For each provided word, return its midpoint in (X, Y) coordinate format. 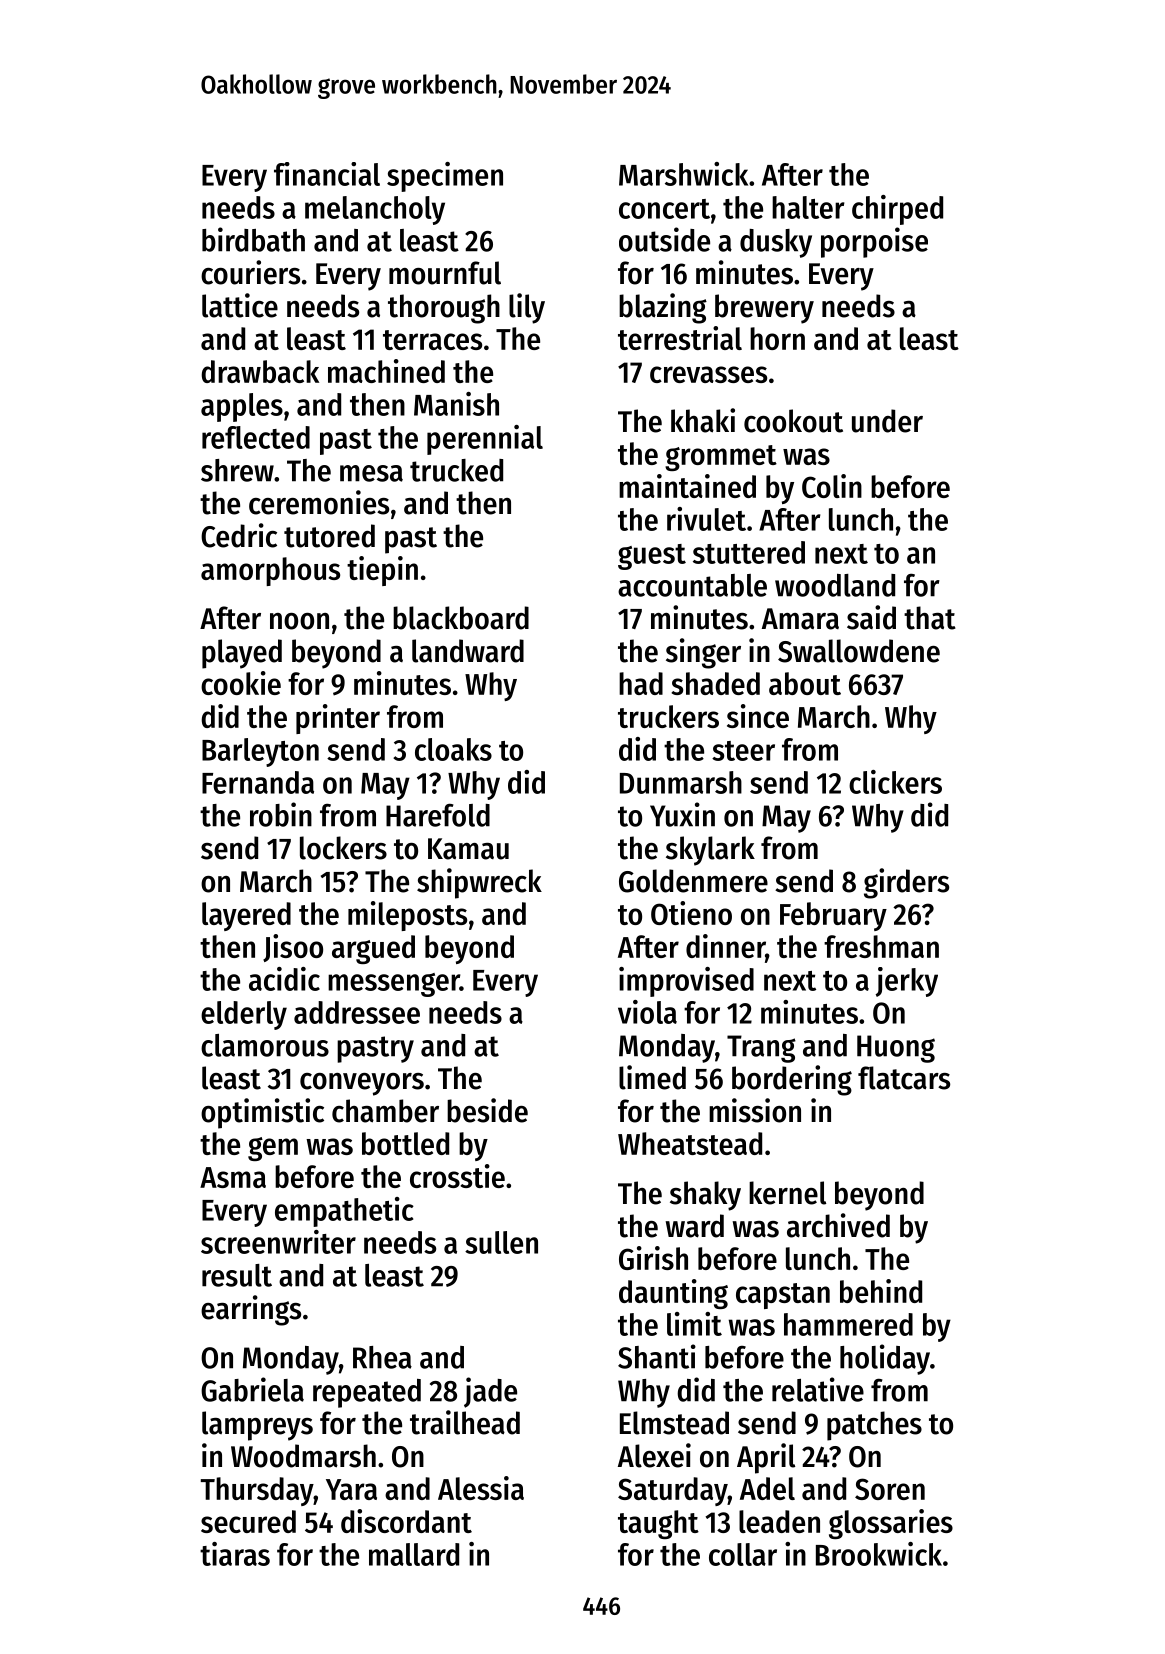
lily (527, 308)
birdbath (253, 239)
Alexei (654, 1455)
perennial (485, 440)
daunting (673, 1294)
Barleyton (260, 752)
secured (248, 1521)
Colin (832, 486)
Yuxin (682, 814)
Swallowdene (859, 651)
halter (808, 207)
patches (874, 1426)
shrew (237, 470)
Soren (890, 1489)
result (237, 1275)
